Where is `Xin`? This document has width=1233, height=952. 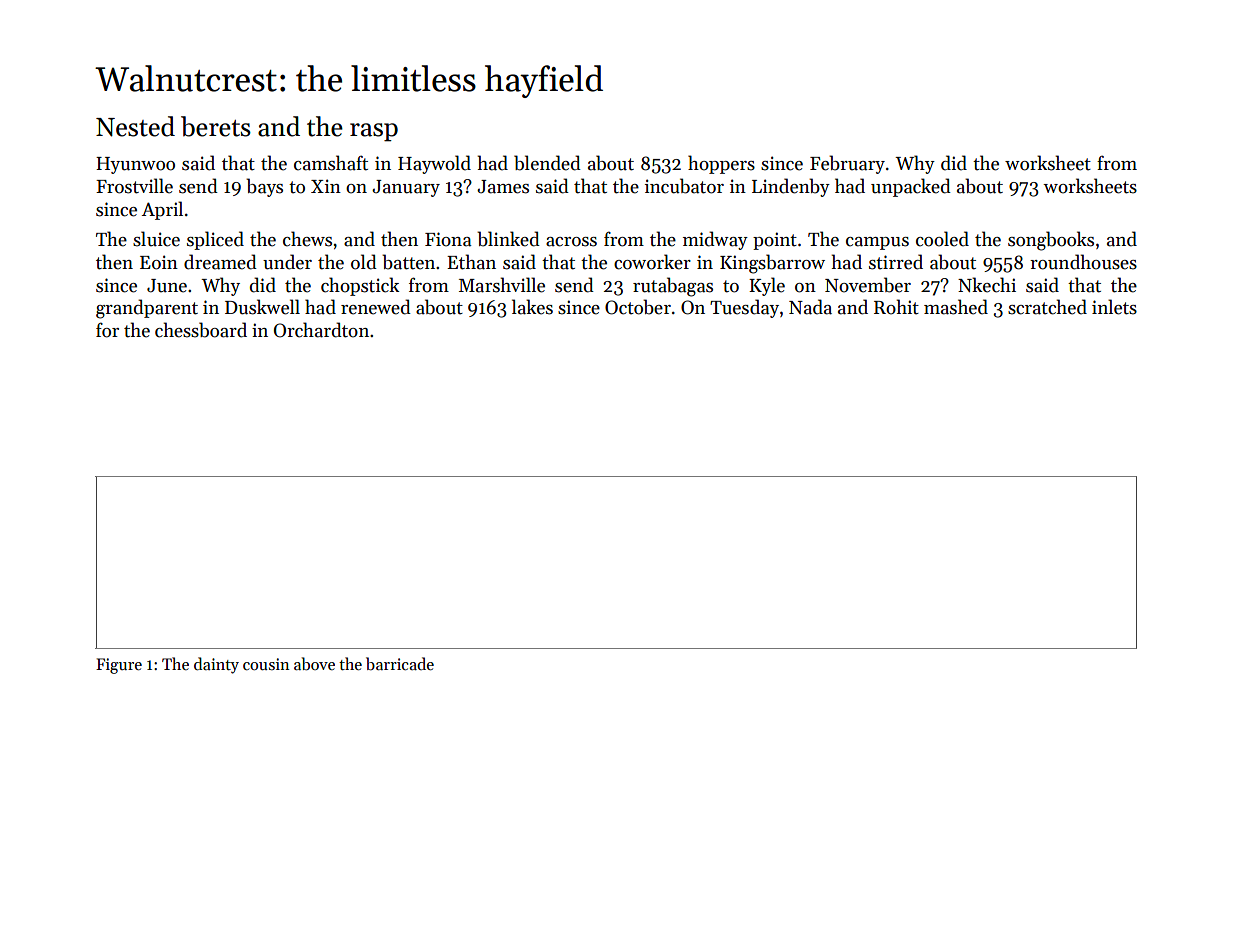 Xin is located at coordinates (326, 186).
